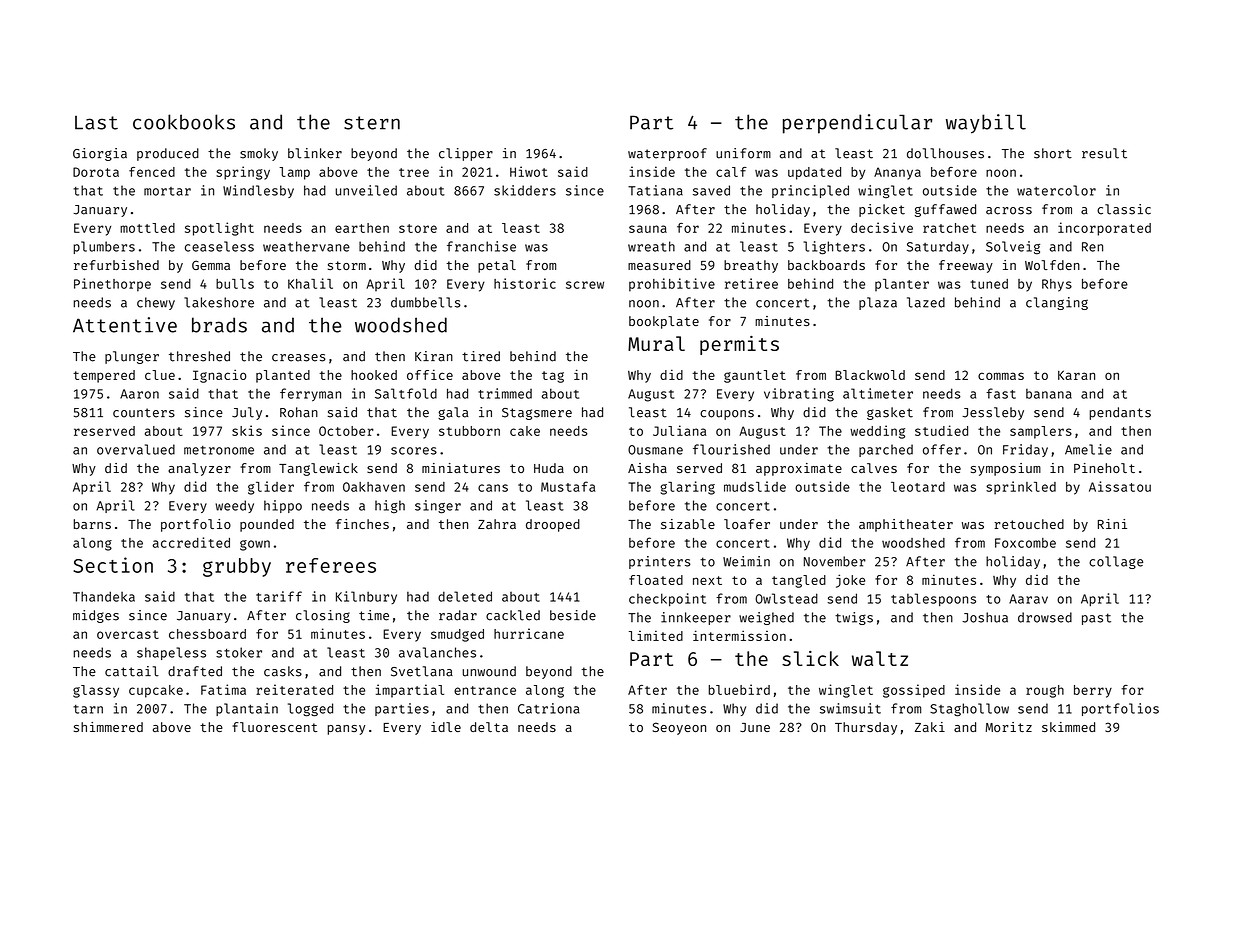 Image resolution: width=1233 pixels, height=952 pixels. I want to click on shimmered, so click(108, 727).
